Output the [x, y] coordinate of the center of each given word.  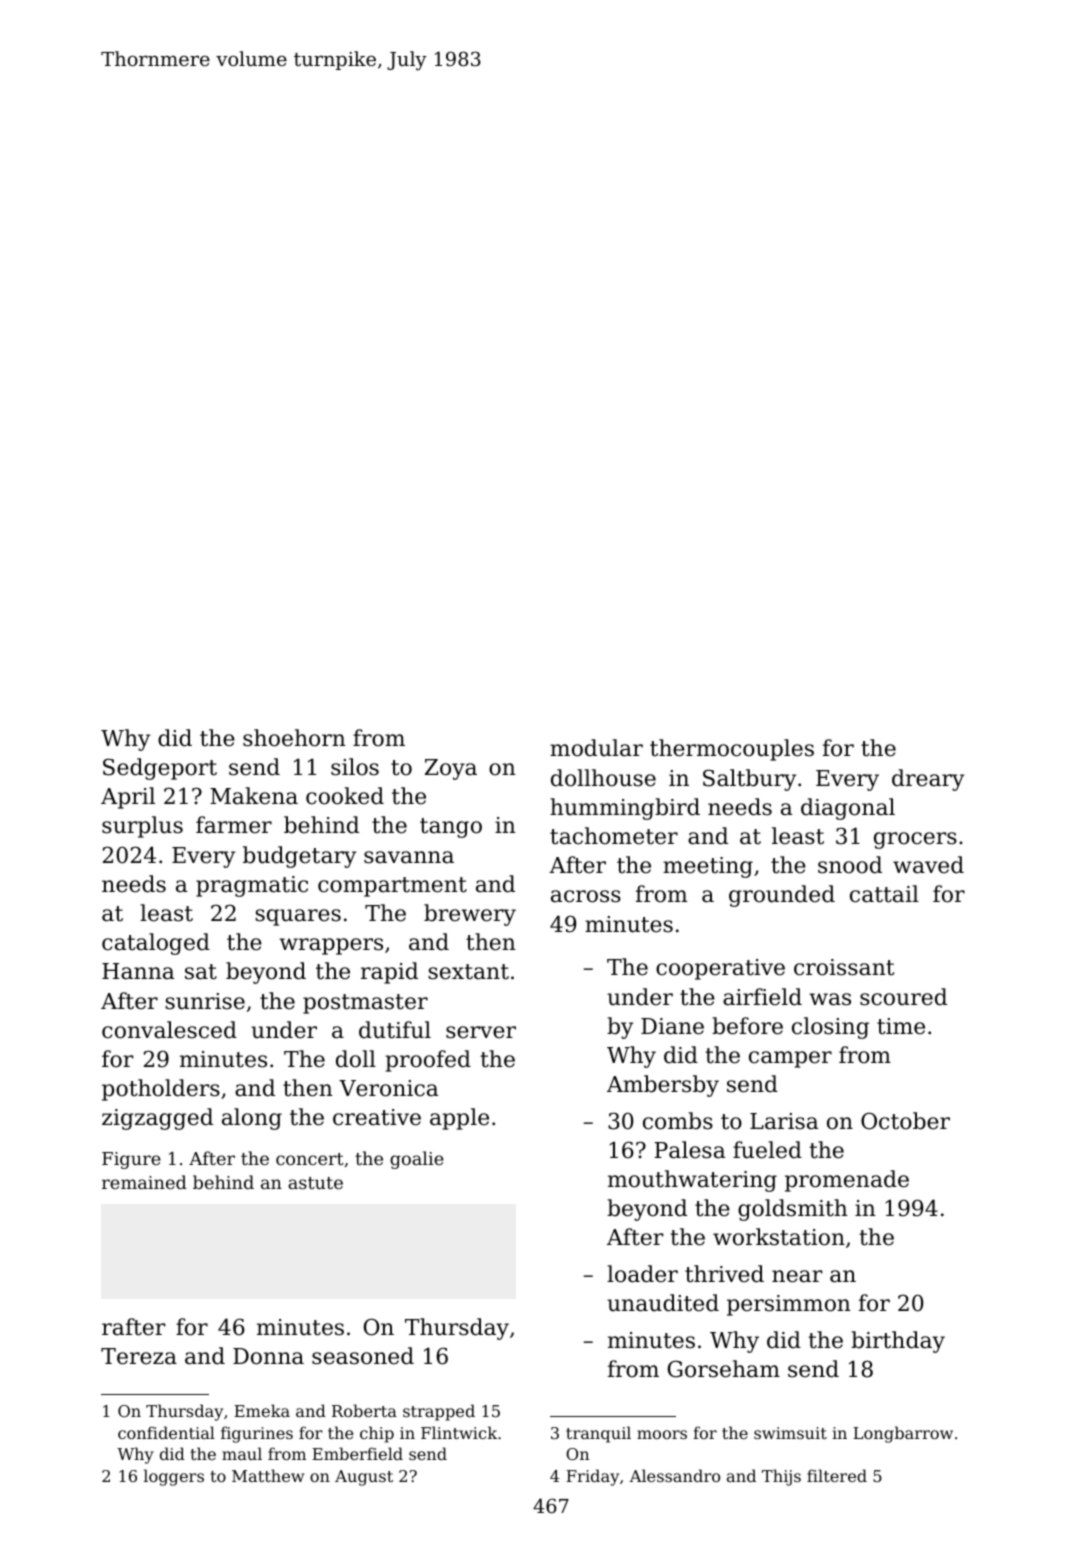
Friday [592, 1477]
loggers [174, 1477]
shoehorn [294, 738]
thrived [724, 1274]
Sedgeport [160, 769]
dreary [928, 780]
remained [144, 1182]
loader [642, 1274]
